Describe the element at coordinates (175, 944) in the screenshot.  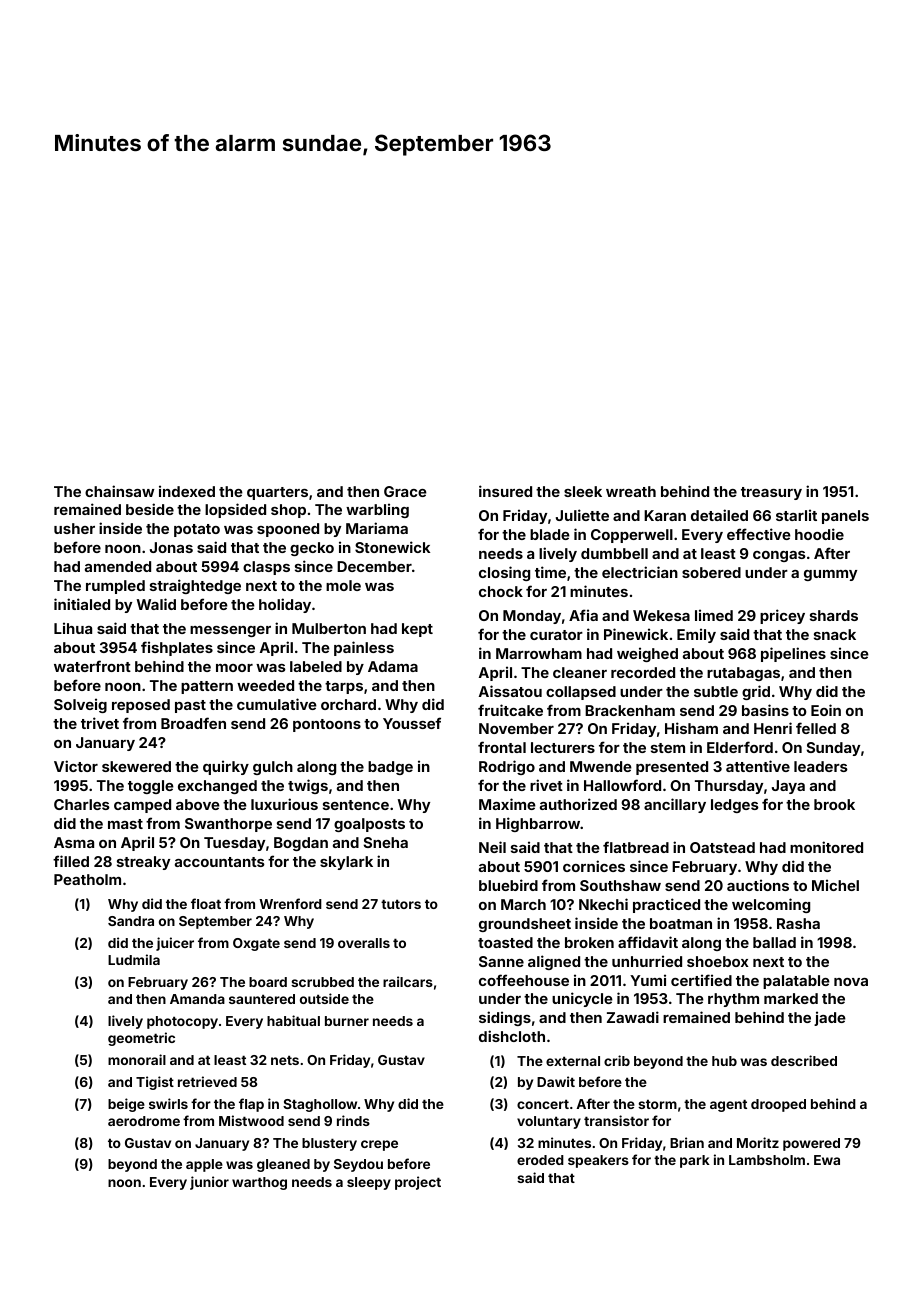
I see `juicer` at that location.
